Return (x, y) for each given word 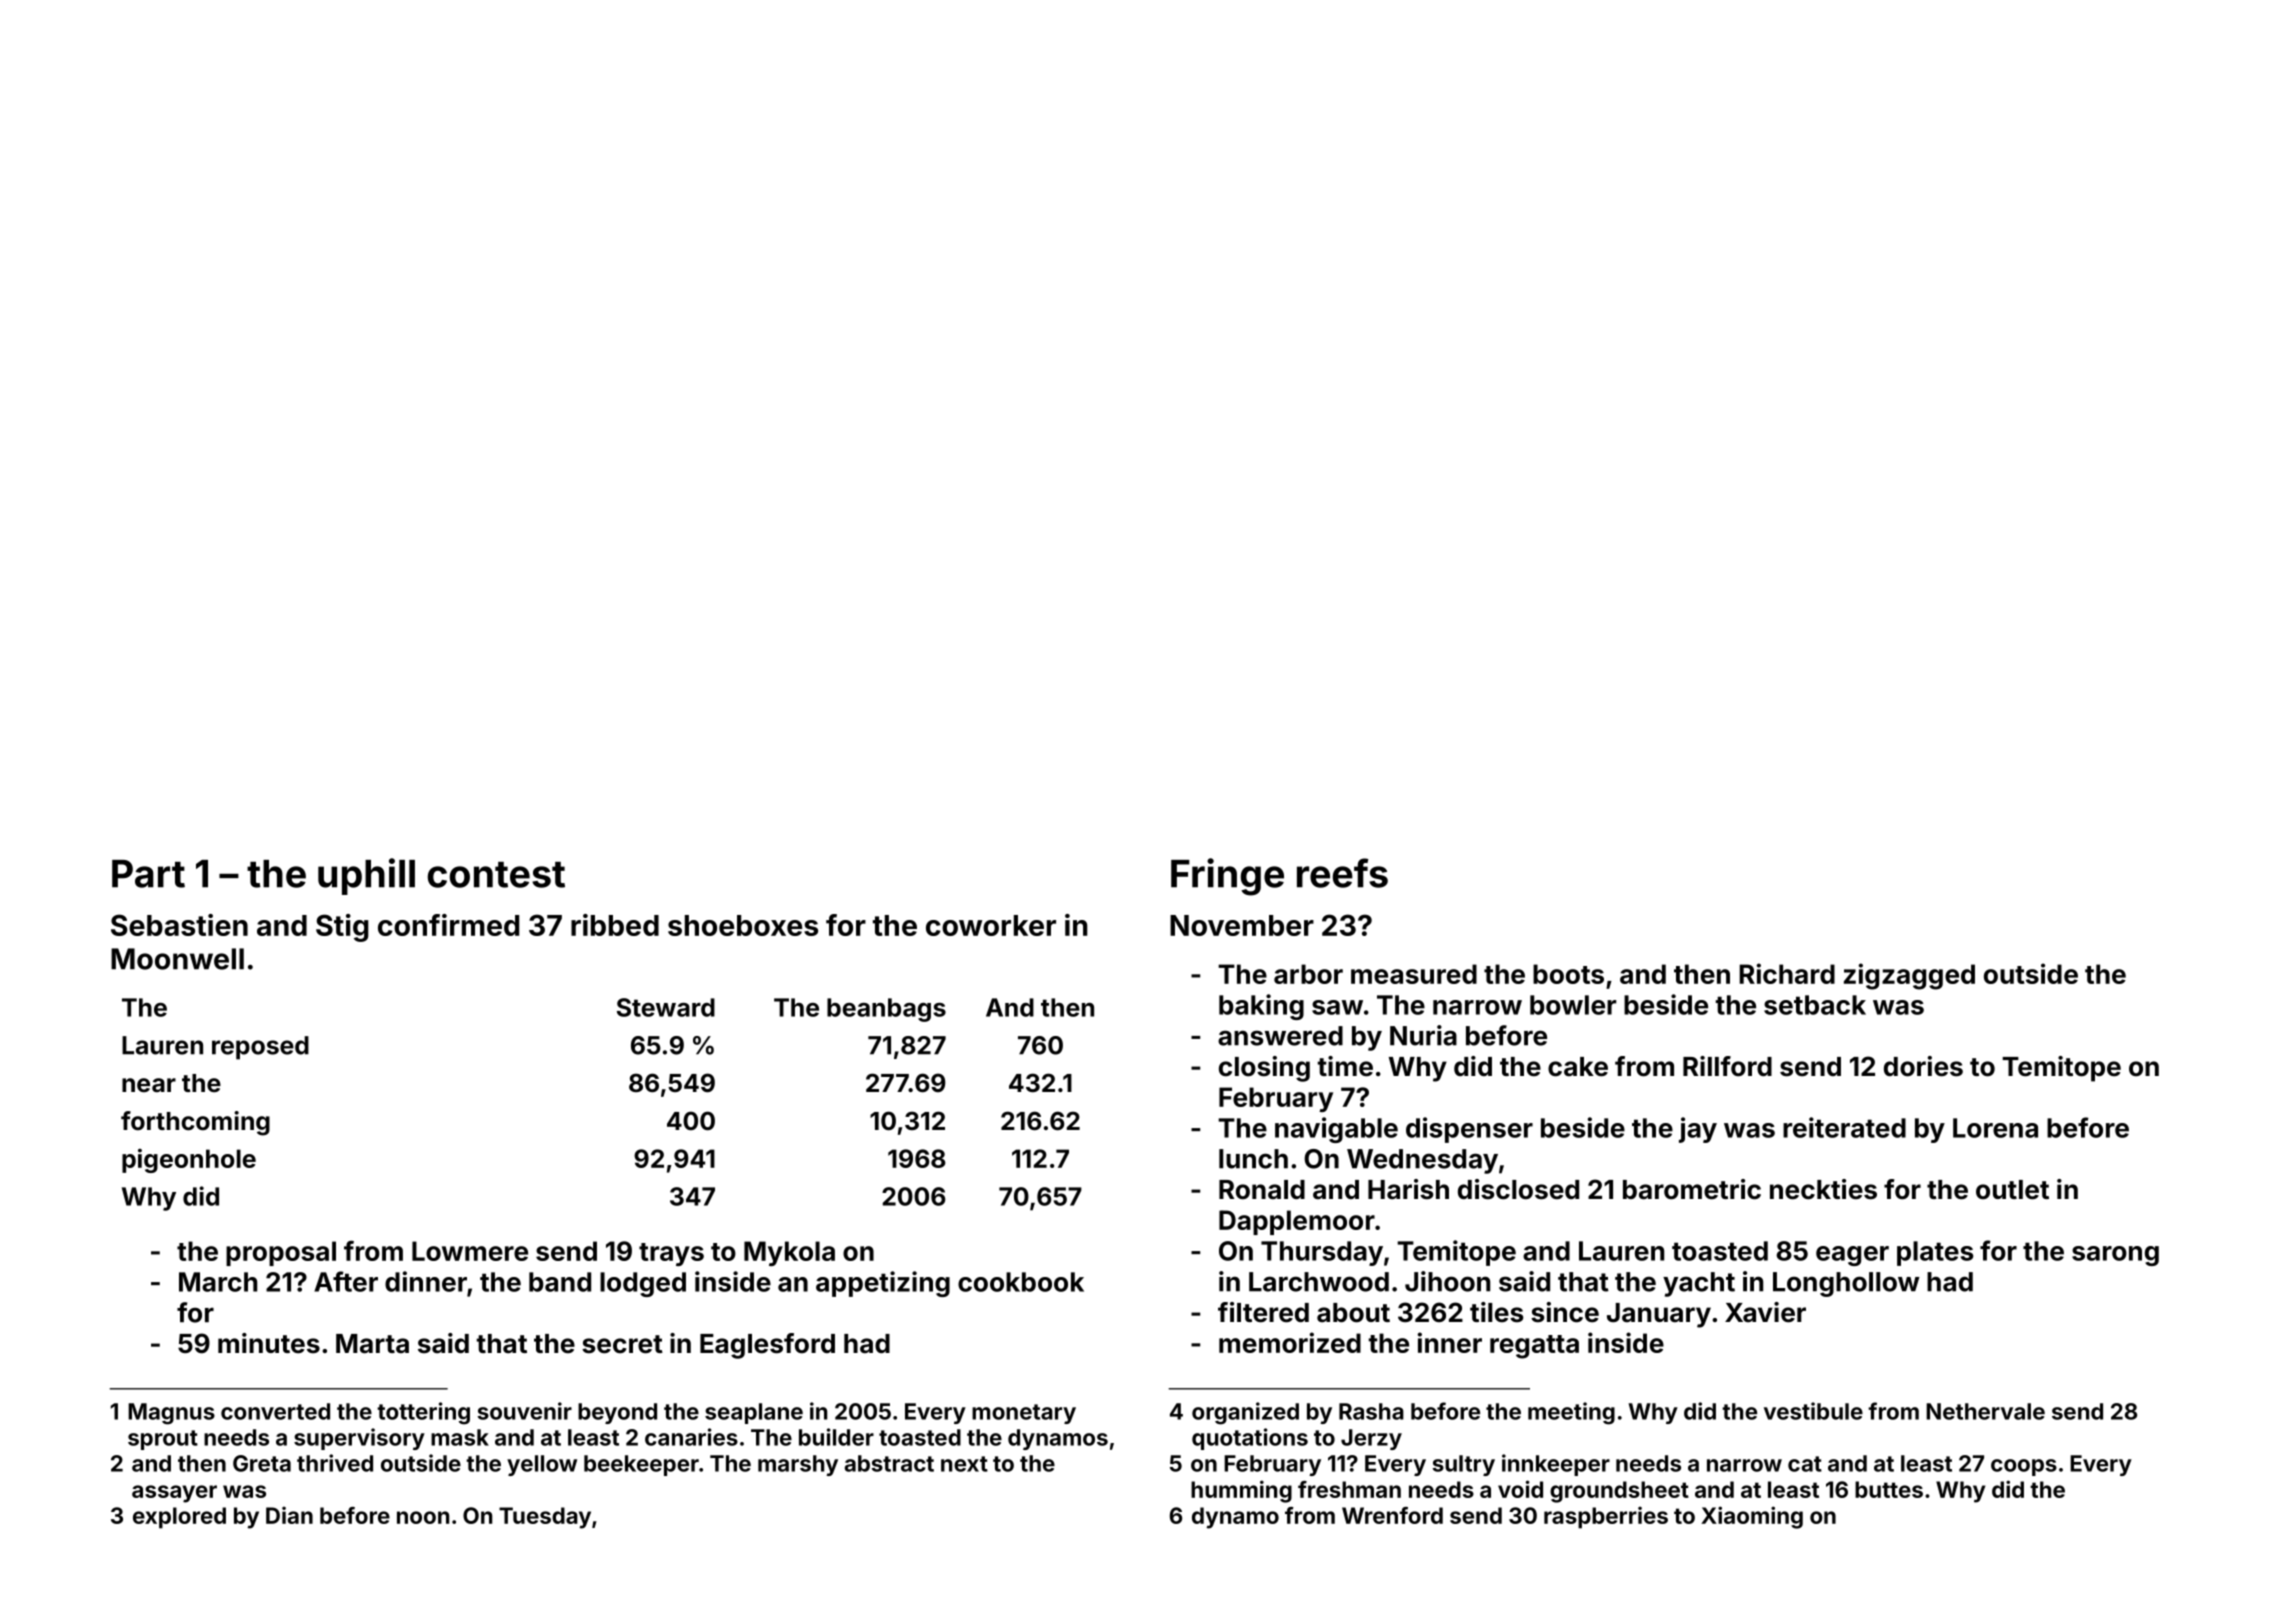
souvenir (524, 1411)
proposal (281, 1253)
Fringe (1227, 877)
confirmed (448, 925)
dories (1923, 1066)
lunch (1253, 1159)
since (1565, 1312)
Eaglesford (767, 1346)
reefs (1342, 873)
